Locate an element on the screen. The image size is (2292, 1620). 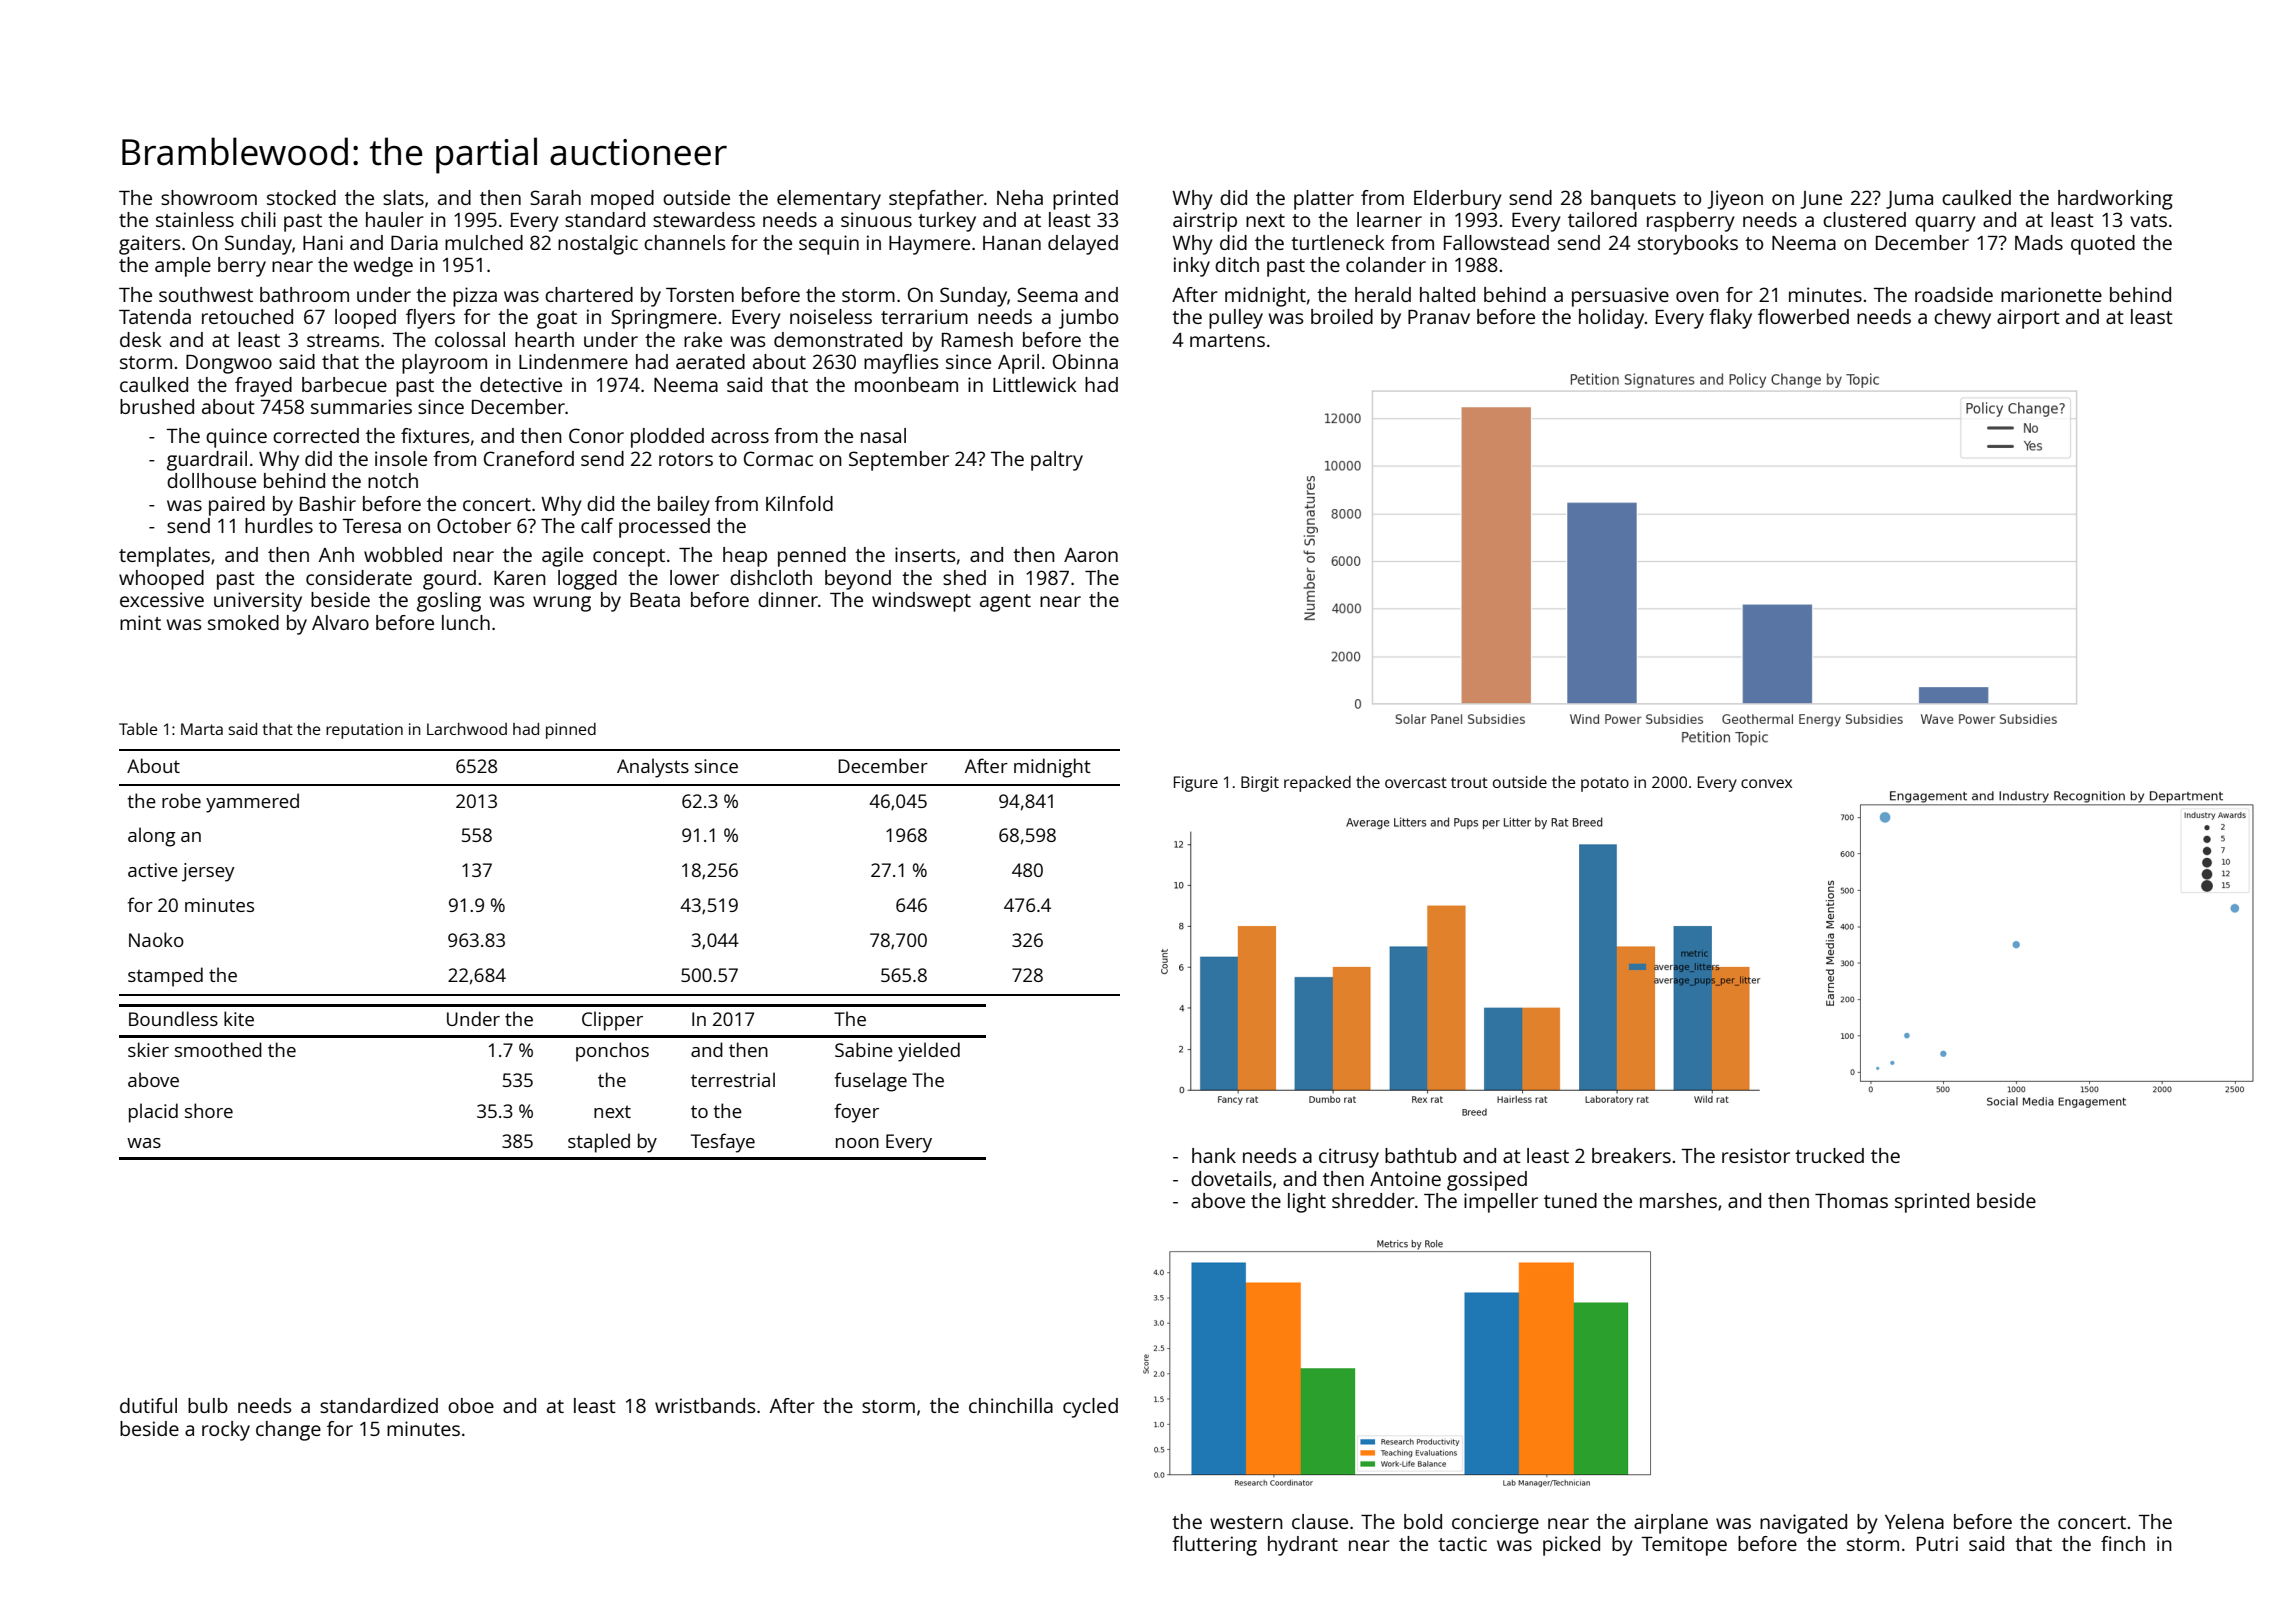
stapled is located at coordinates (599, 1143).
